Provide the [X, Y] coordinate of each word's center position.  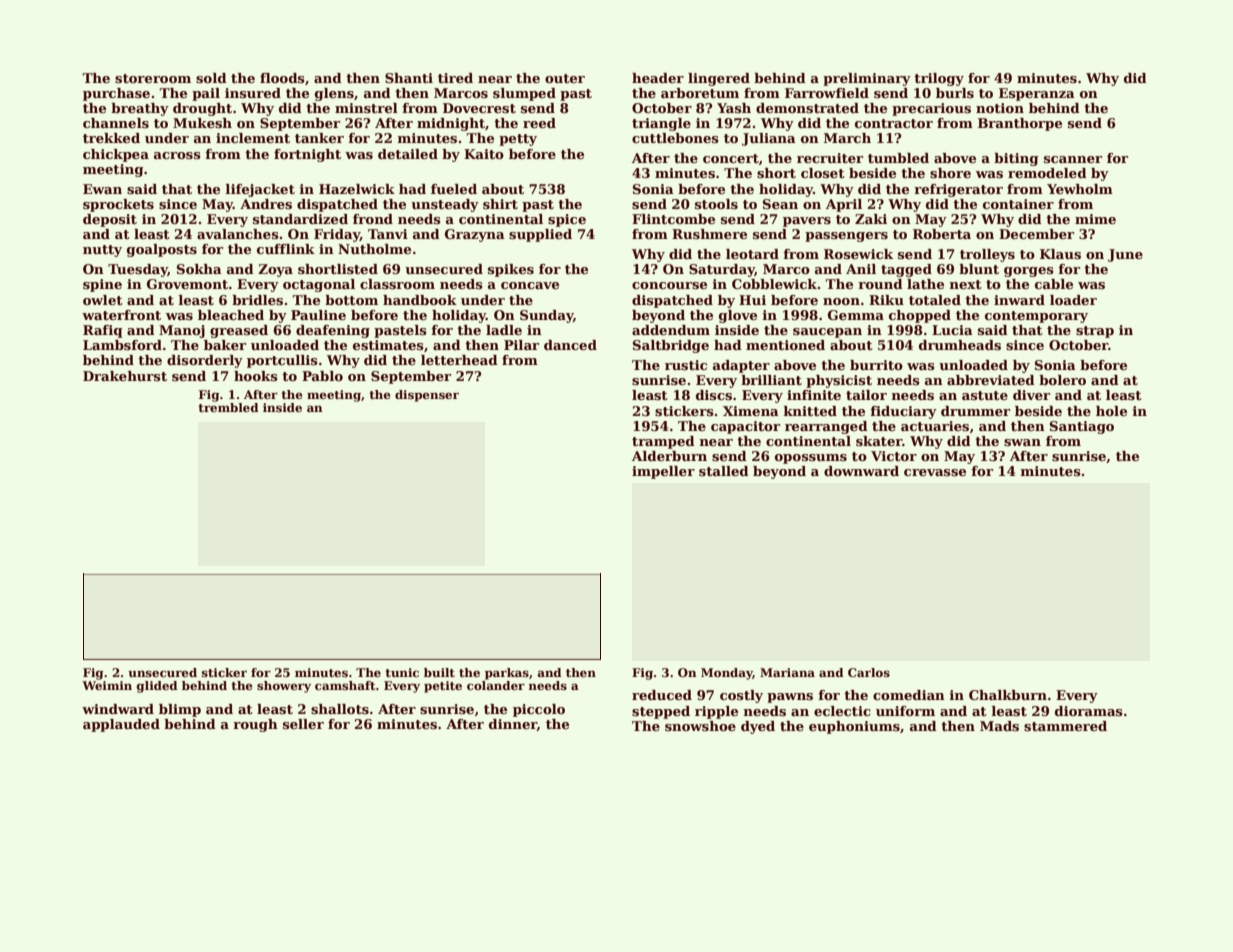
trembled [228, 407]
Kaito [484, 154]
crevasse [935, 472]
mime [1095, 219]
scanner [1073, 159]
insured [253, 93]
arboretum [700, 93]
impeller [663, 472]
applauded [121, 725]
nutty [102, 251]
